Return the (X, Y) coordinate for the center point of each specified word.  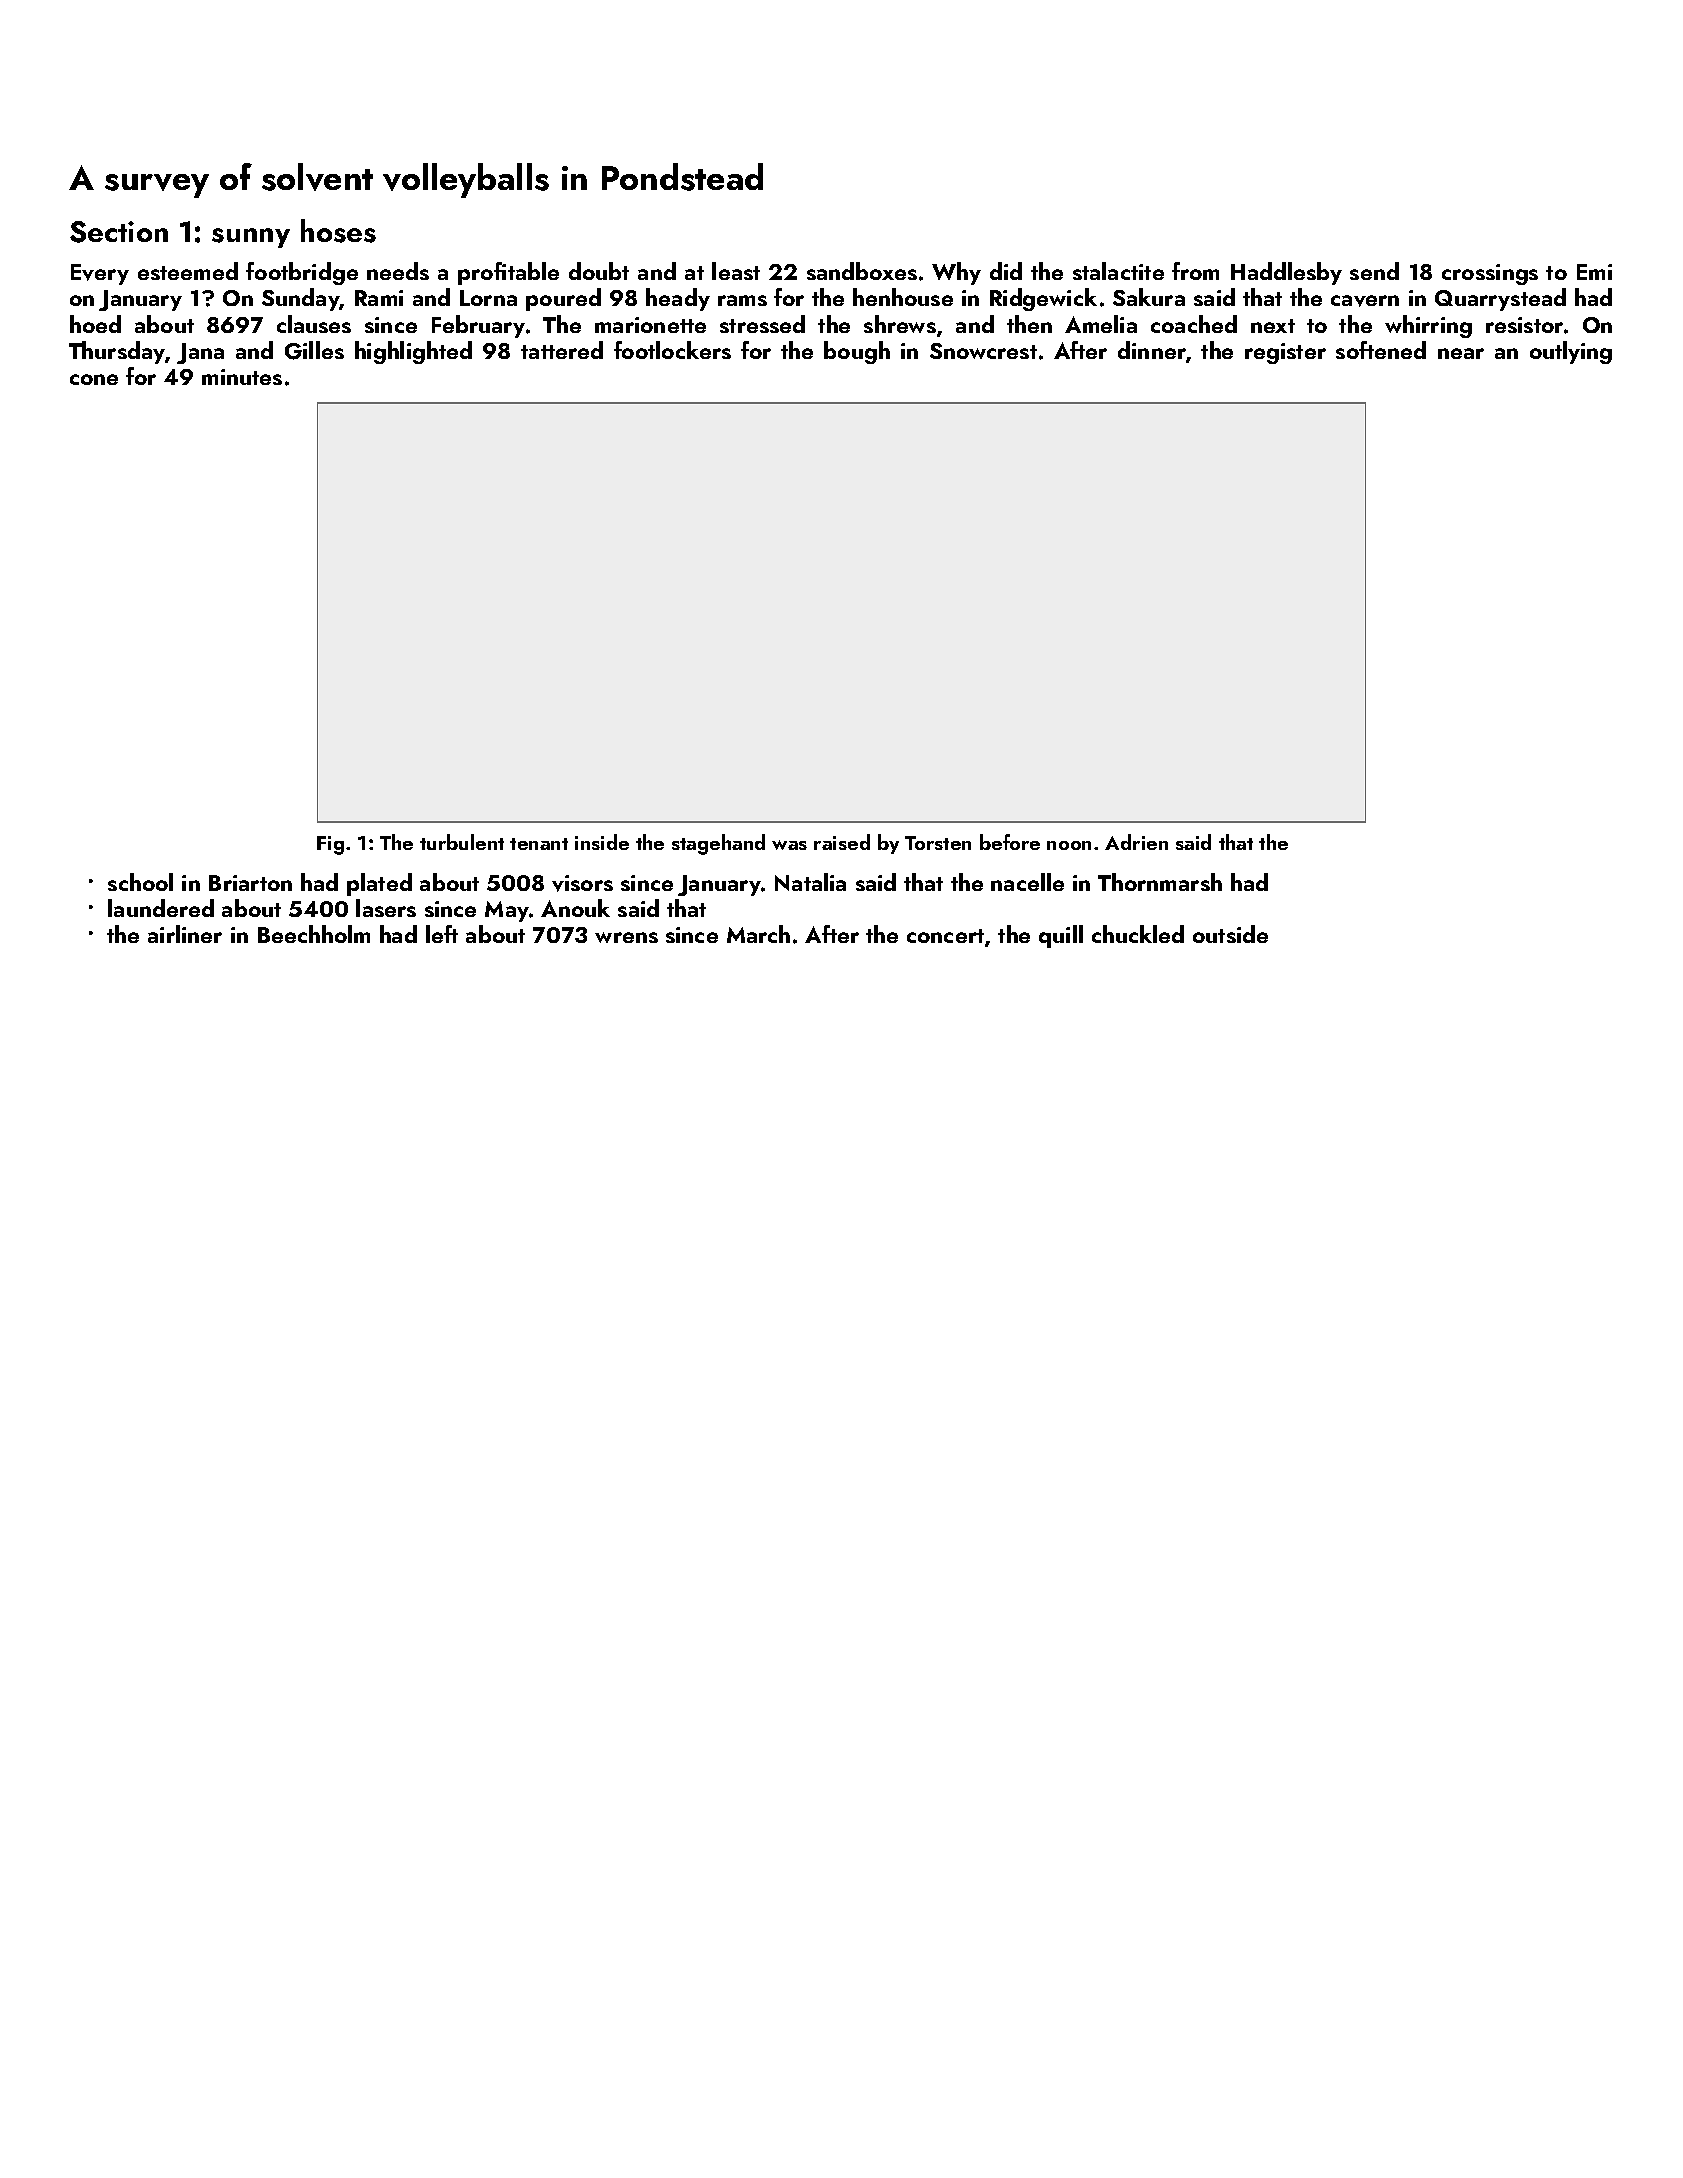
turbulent (462, 842)
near (1461, 353)
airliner (185, 934)
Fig (330, 845)
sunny (251, 238)
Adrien (1136, 842)
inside (602, 842)
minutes (242, 377)
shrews (900, 324)
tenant (539, 844)
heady (678, 299)
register (1285, 353)
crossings (1490, 274)
